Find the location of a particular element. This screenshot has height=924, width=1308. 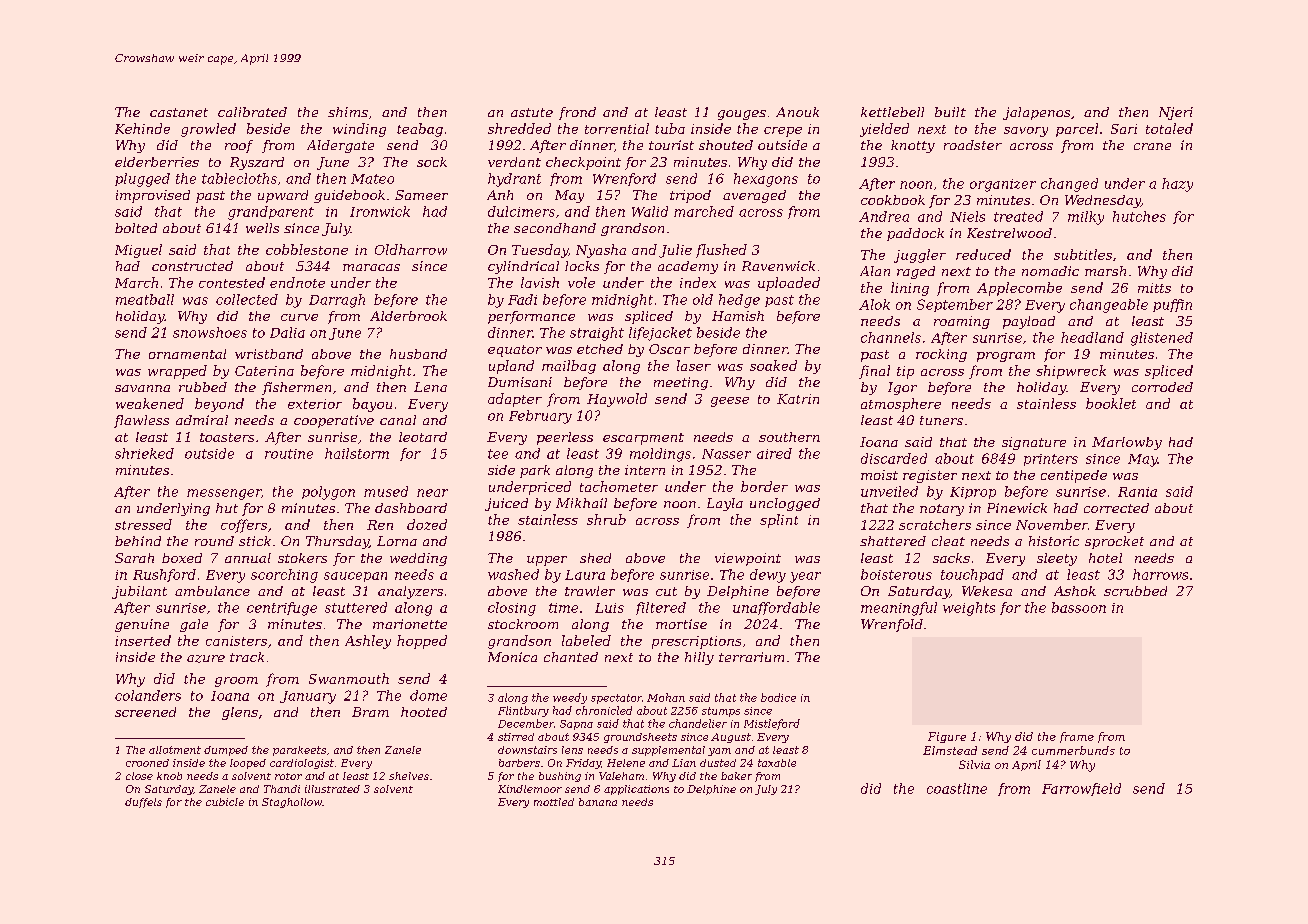

meaningful is located at coordinates (899, 609).
